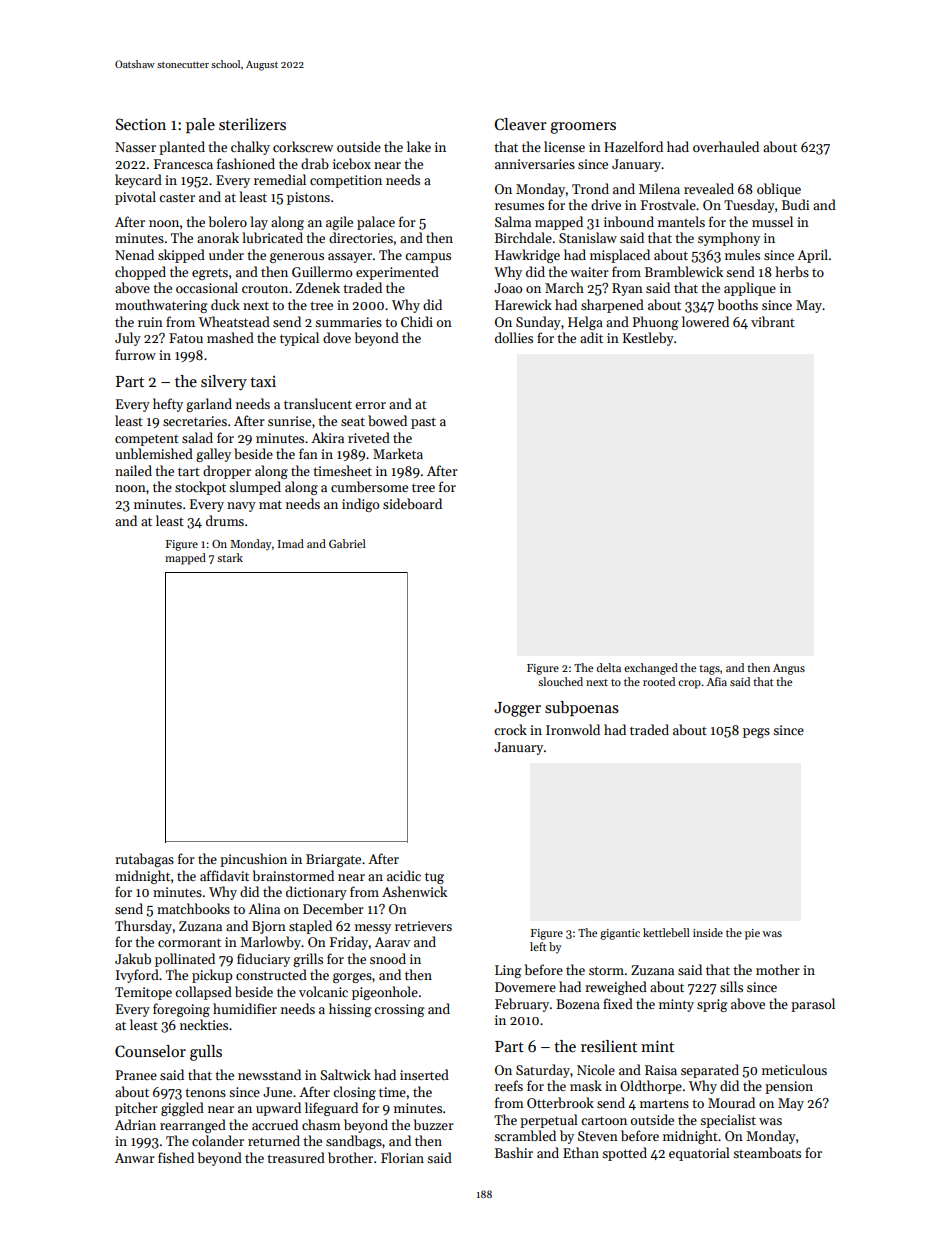 Image resolution: width=952 pixels, height=1233 pixels. I want to click on Gabriel, so click(347, 543).
